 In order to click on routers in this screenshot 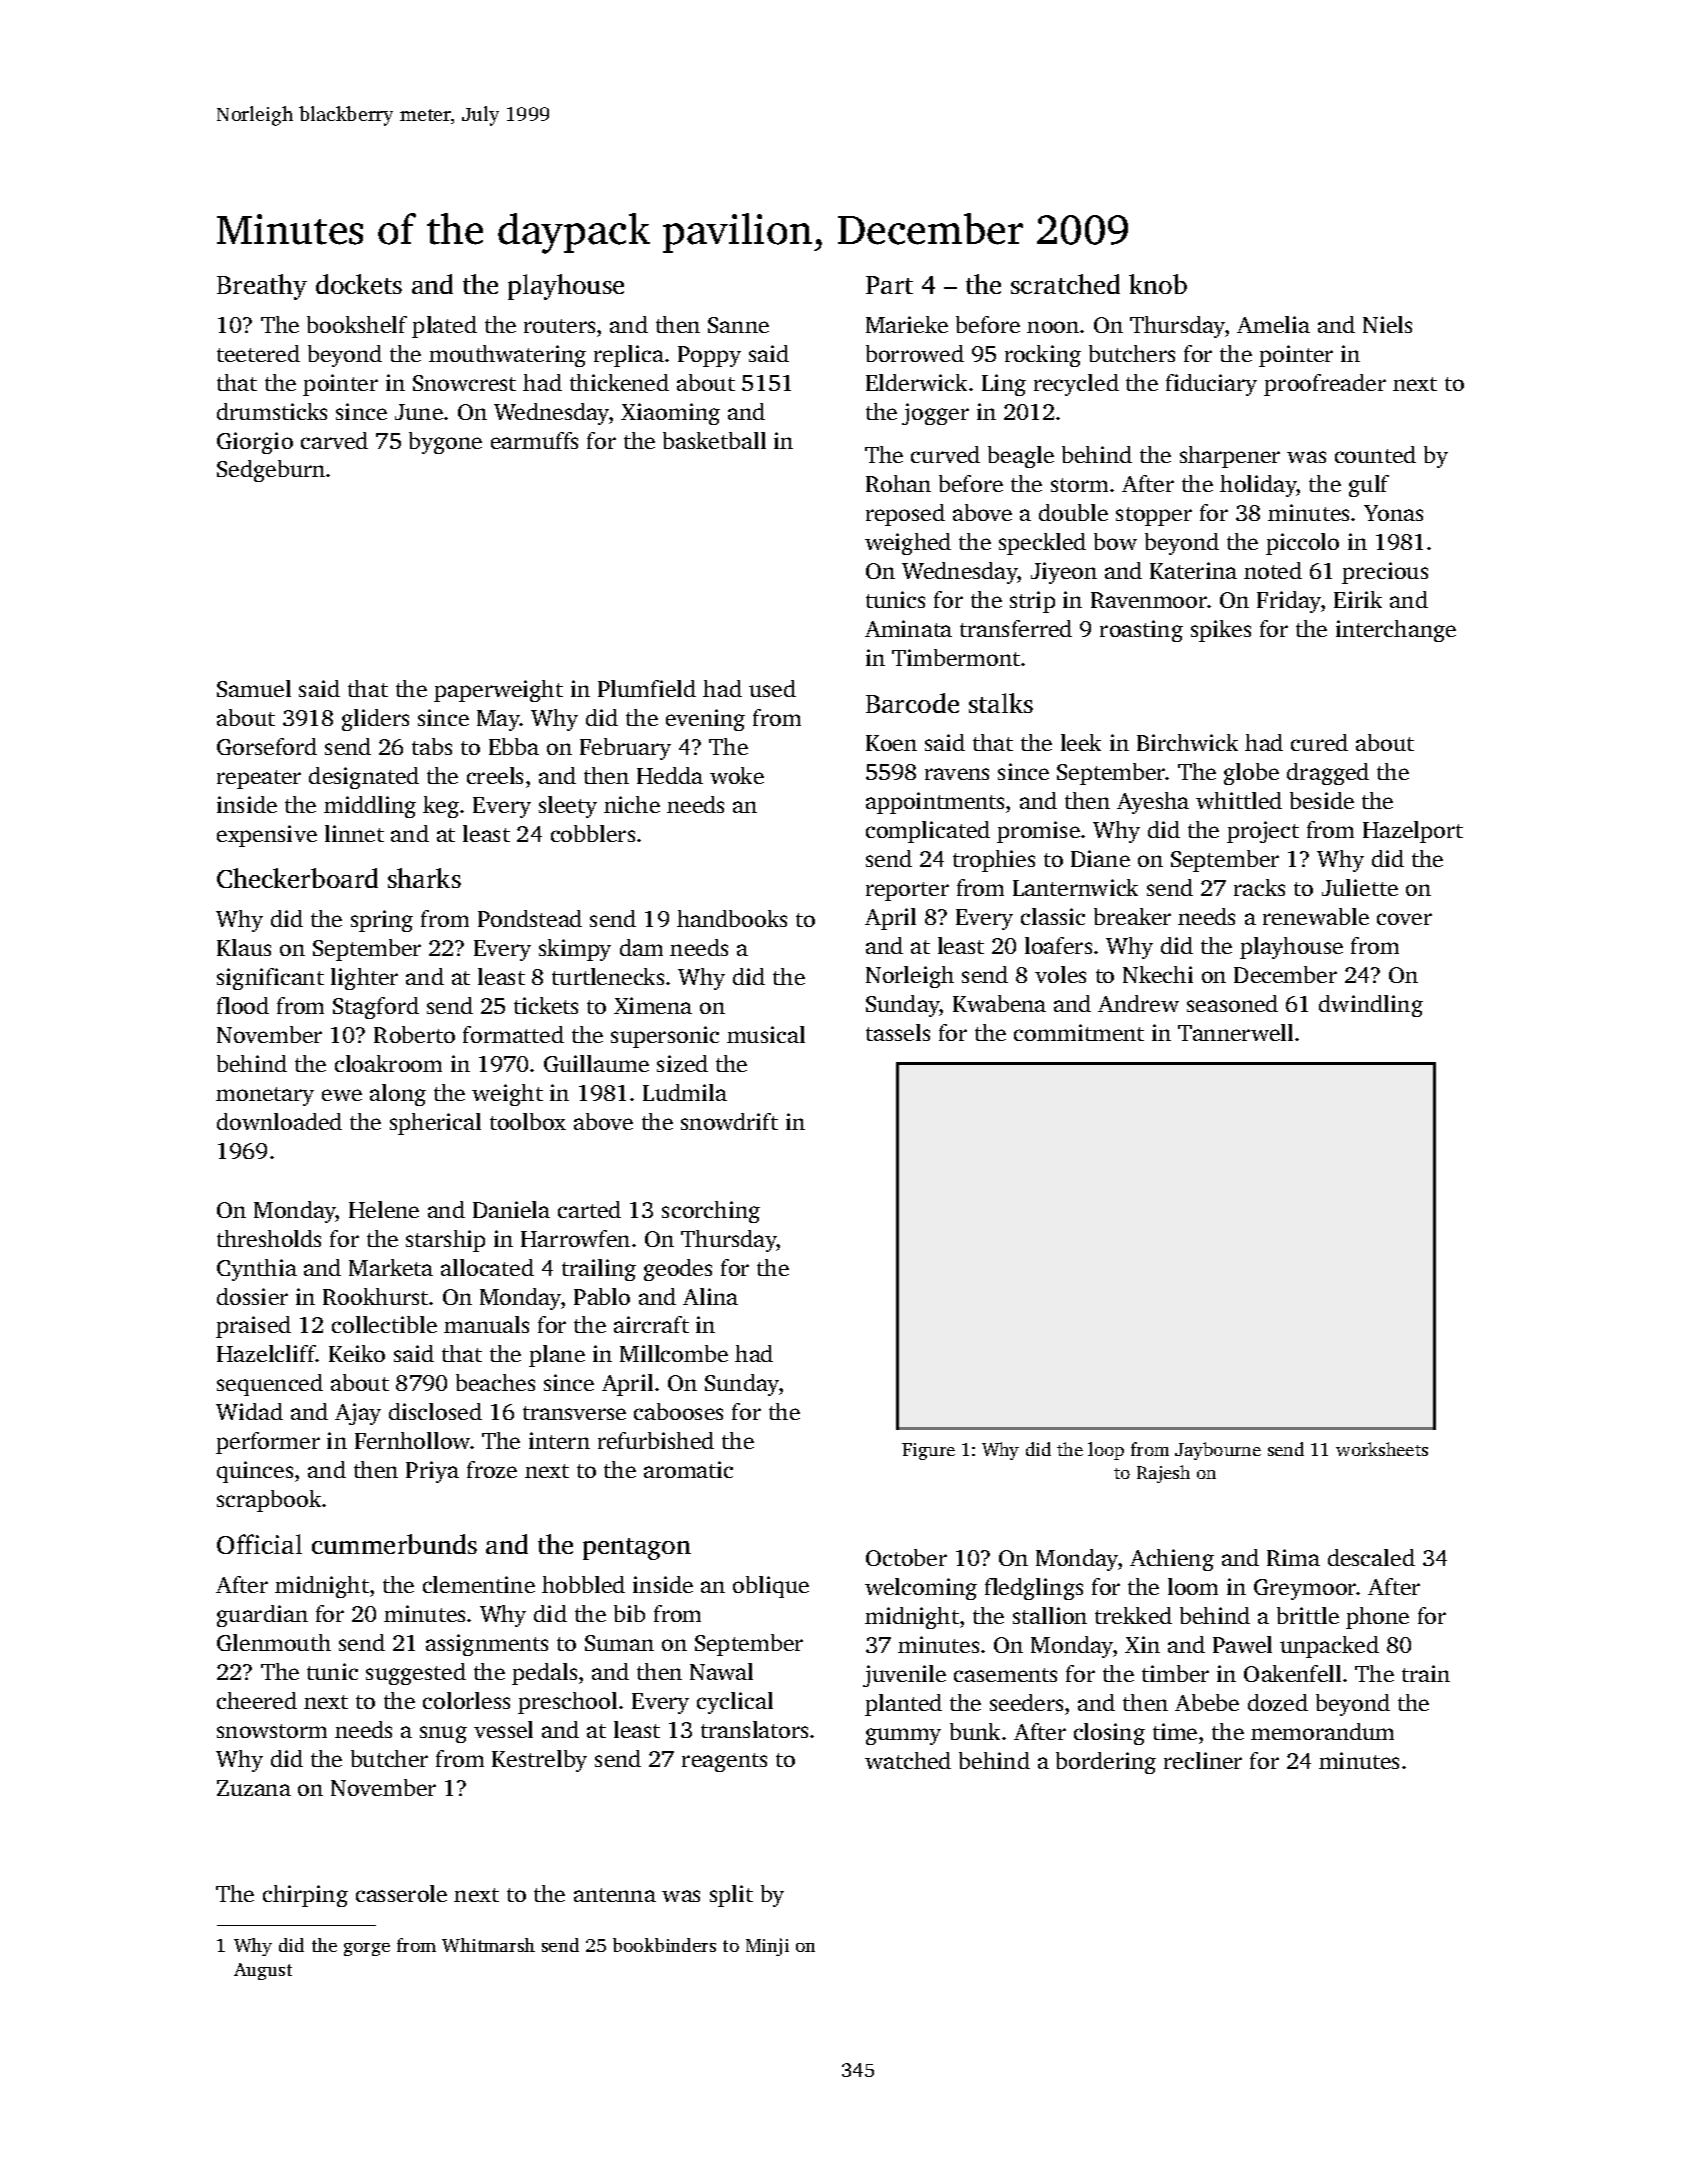, I will do `click(559, 326)`.
